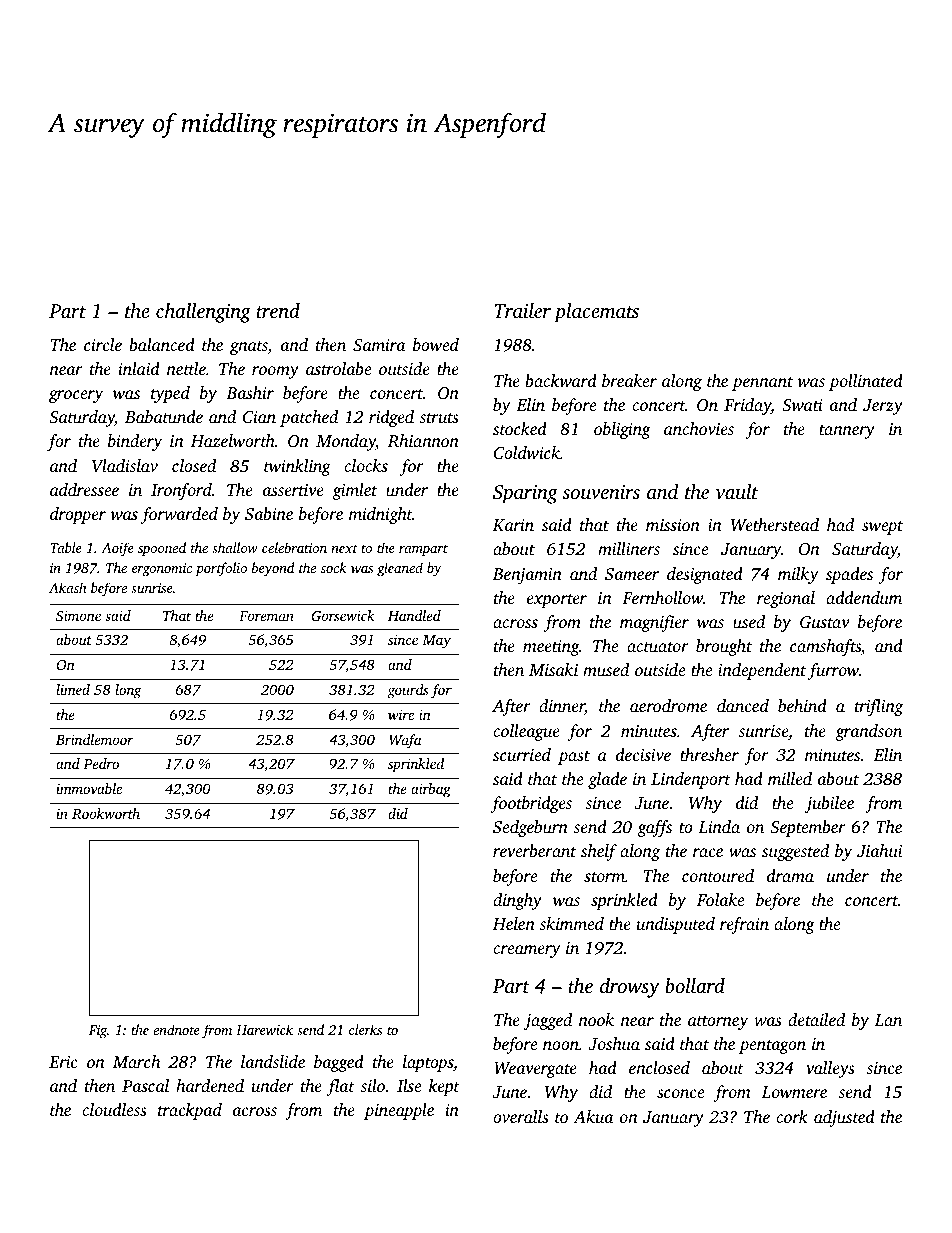 Image resolution: width=952 pixels, height=1233 pixels. What do you see at coordinates (190, 1111) in the page?
I see `trackpad` at bounding box center [190, 1111].
